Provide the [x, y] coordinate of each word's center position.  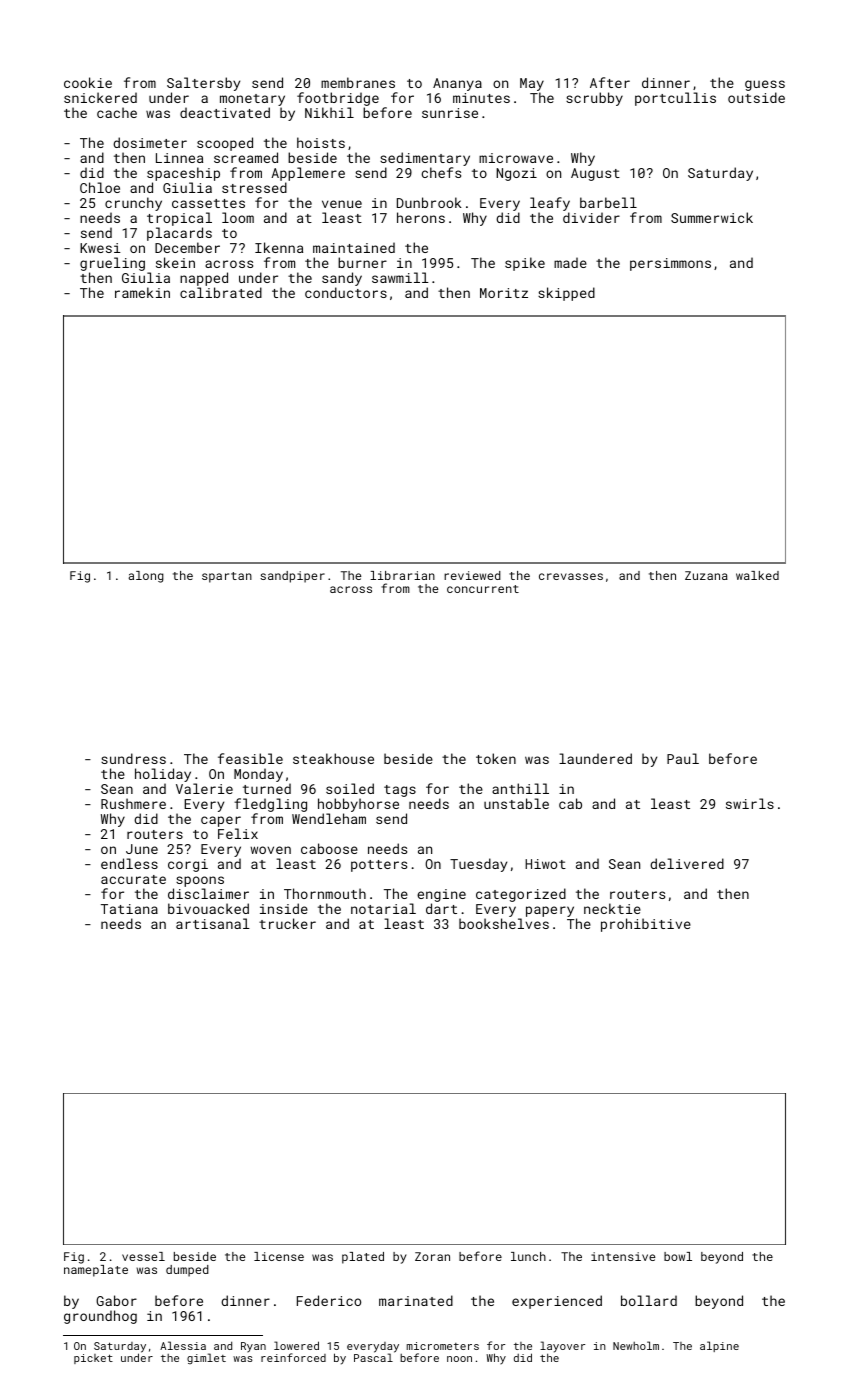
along [146, 577]
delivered [687, 863]
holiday [163, 775]
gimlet [206, 1358]
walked [757, 575]
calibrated [221, 292]
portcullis [675, 99]
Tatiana [129, 909]
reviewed [472, 575]
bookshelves [504, 923]
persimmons [670, 264]
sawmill [400, 277]
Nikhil [329, 112]
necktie [612, 908]
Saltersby [203, 85]
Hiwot [545, 864]
